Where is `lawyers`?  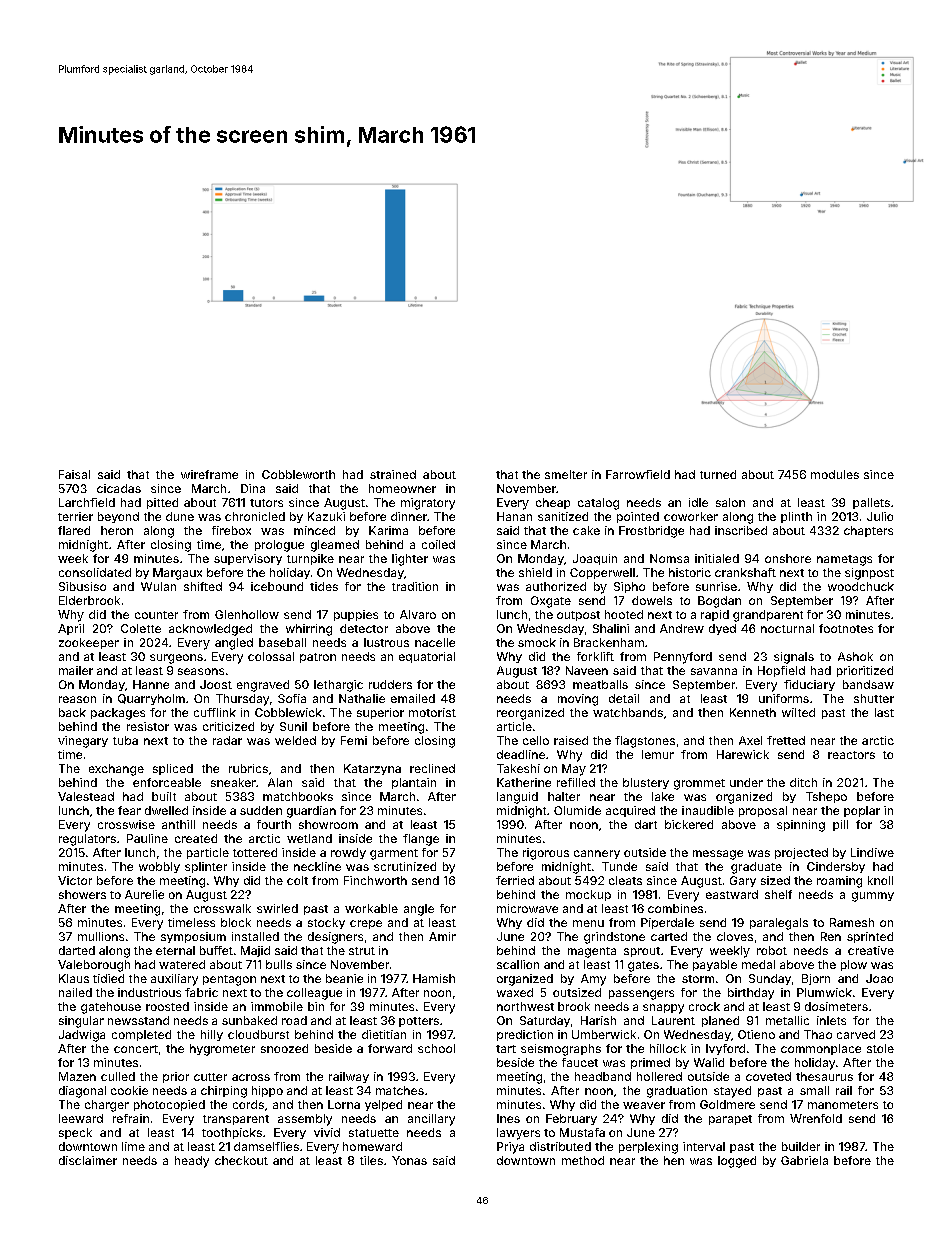 lawyers is located at coordinates (518, 1134).
